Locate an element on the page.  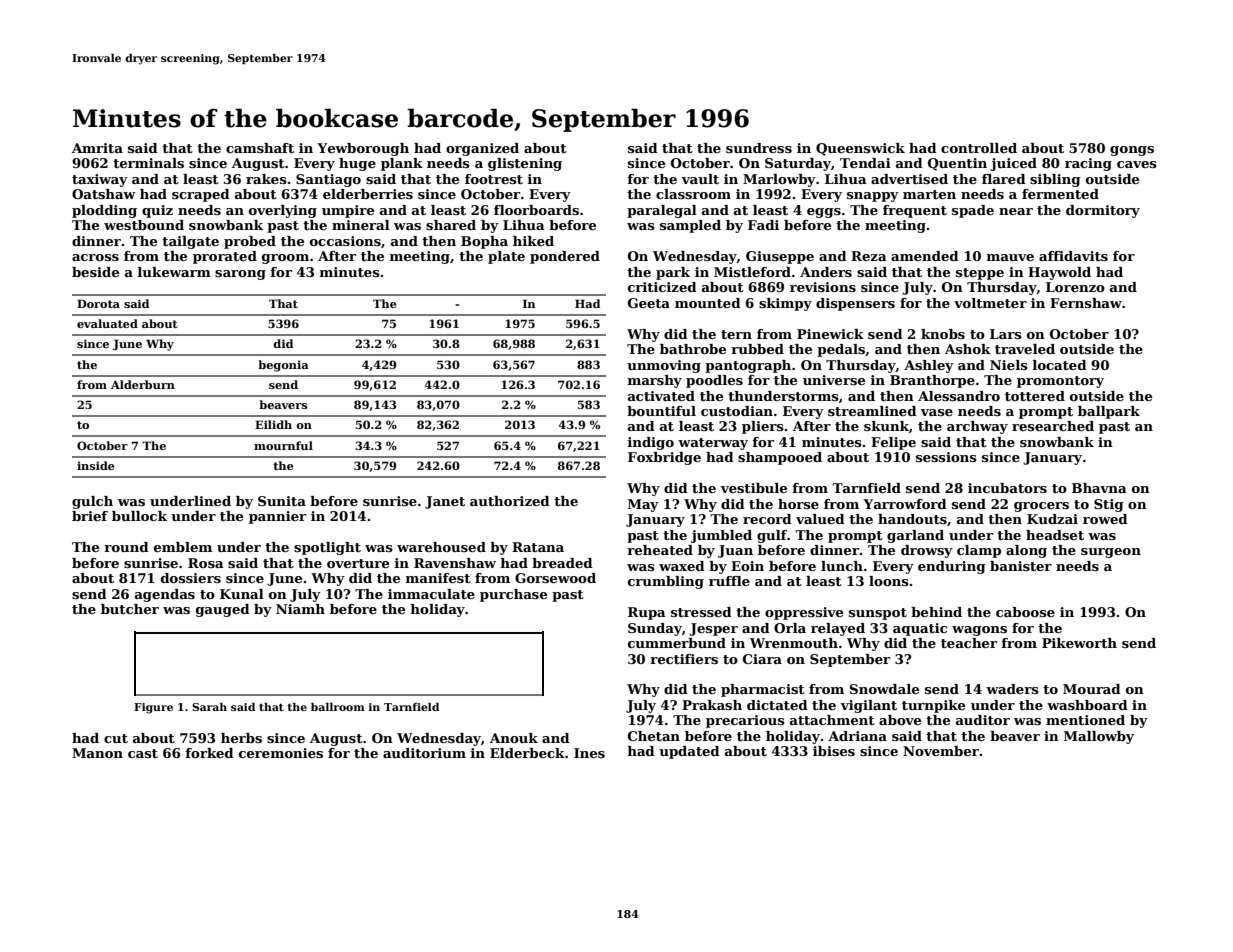
Queenswick is located at coordinates (860, 149).
